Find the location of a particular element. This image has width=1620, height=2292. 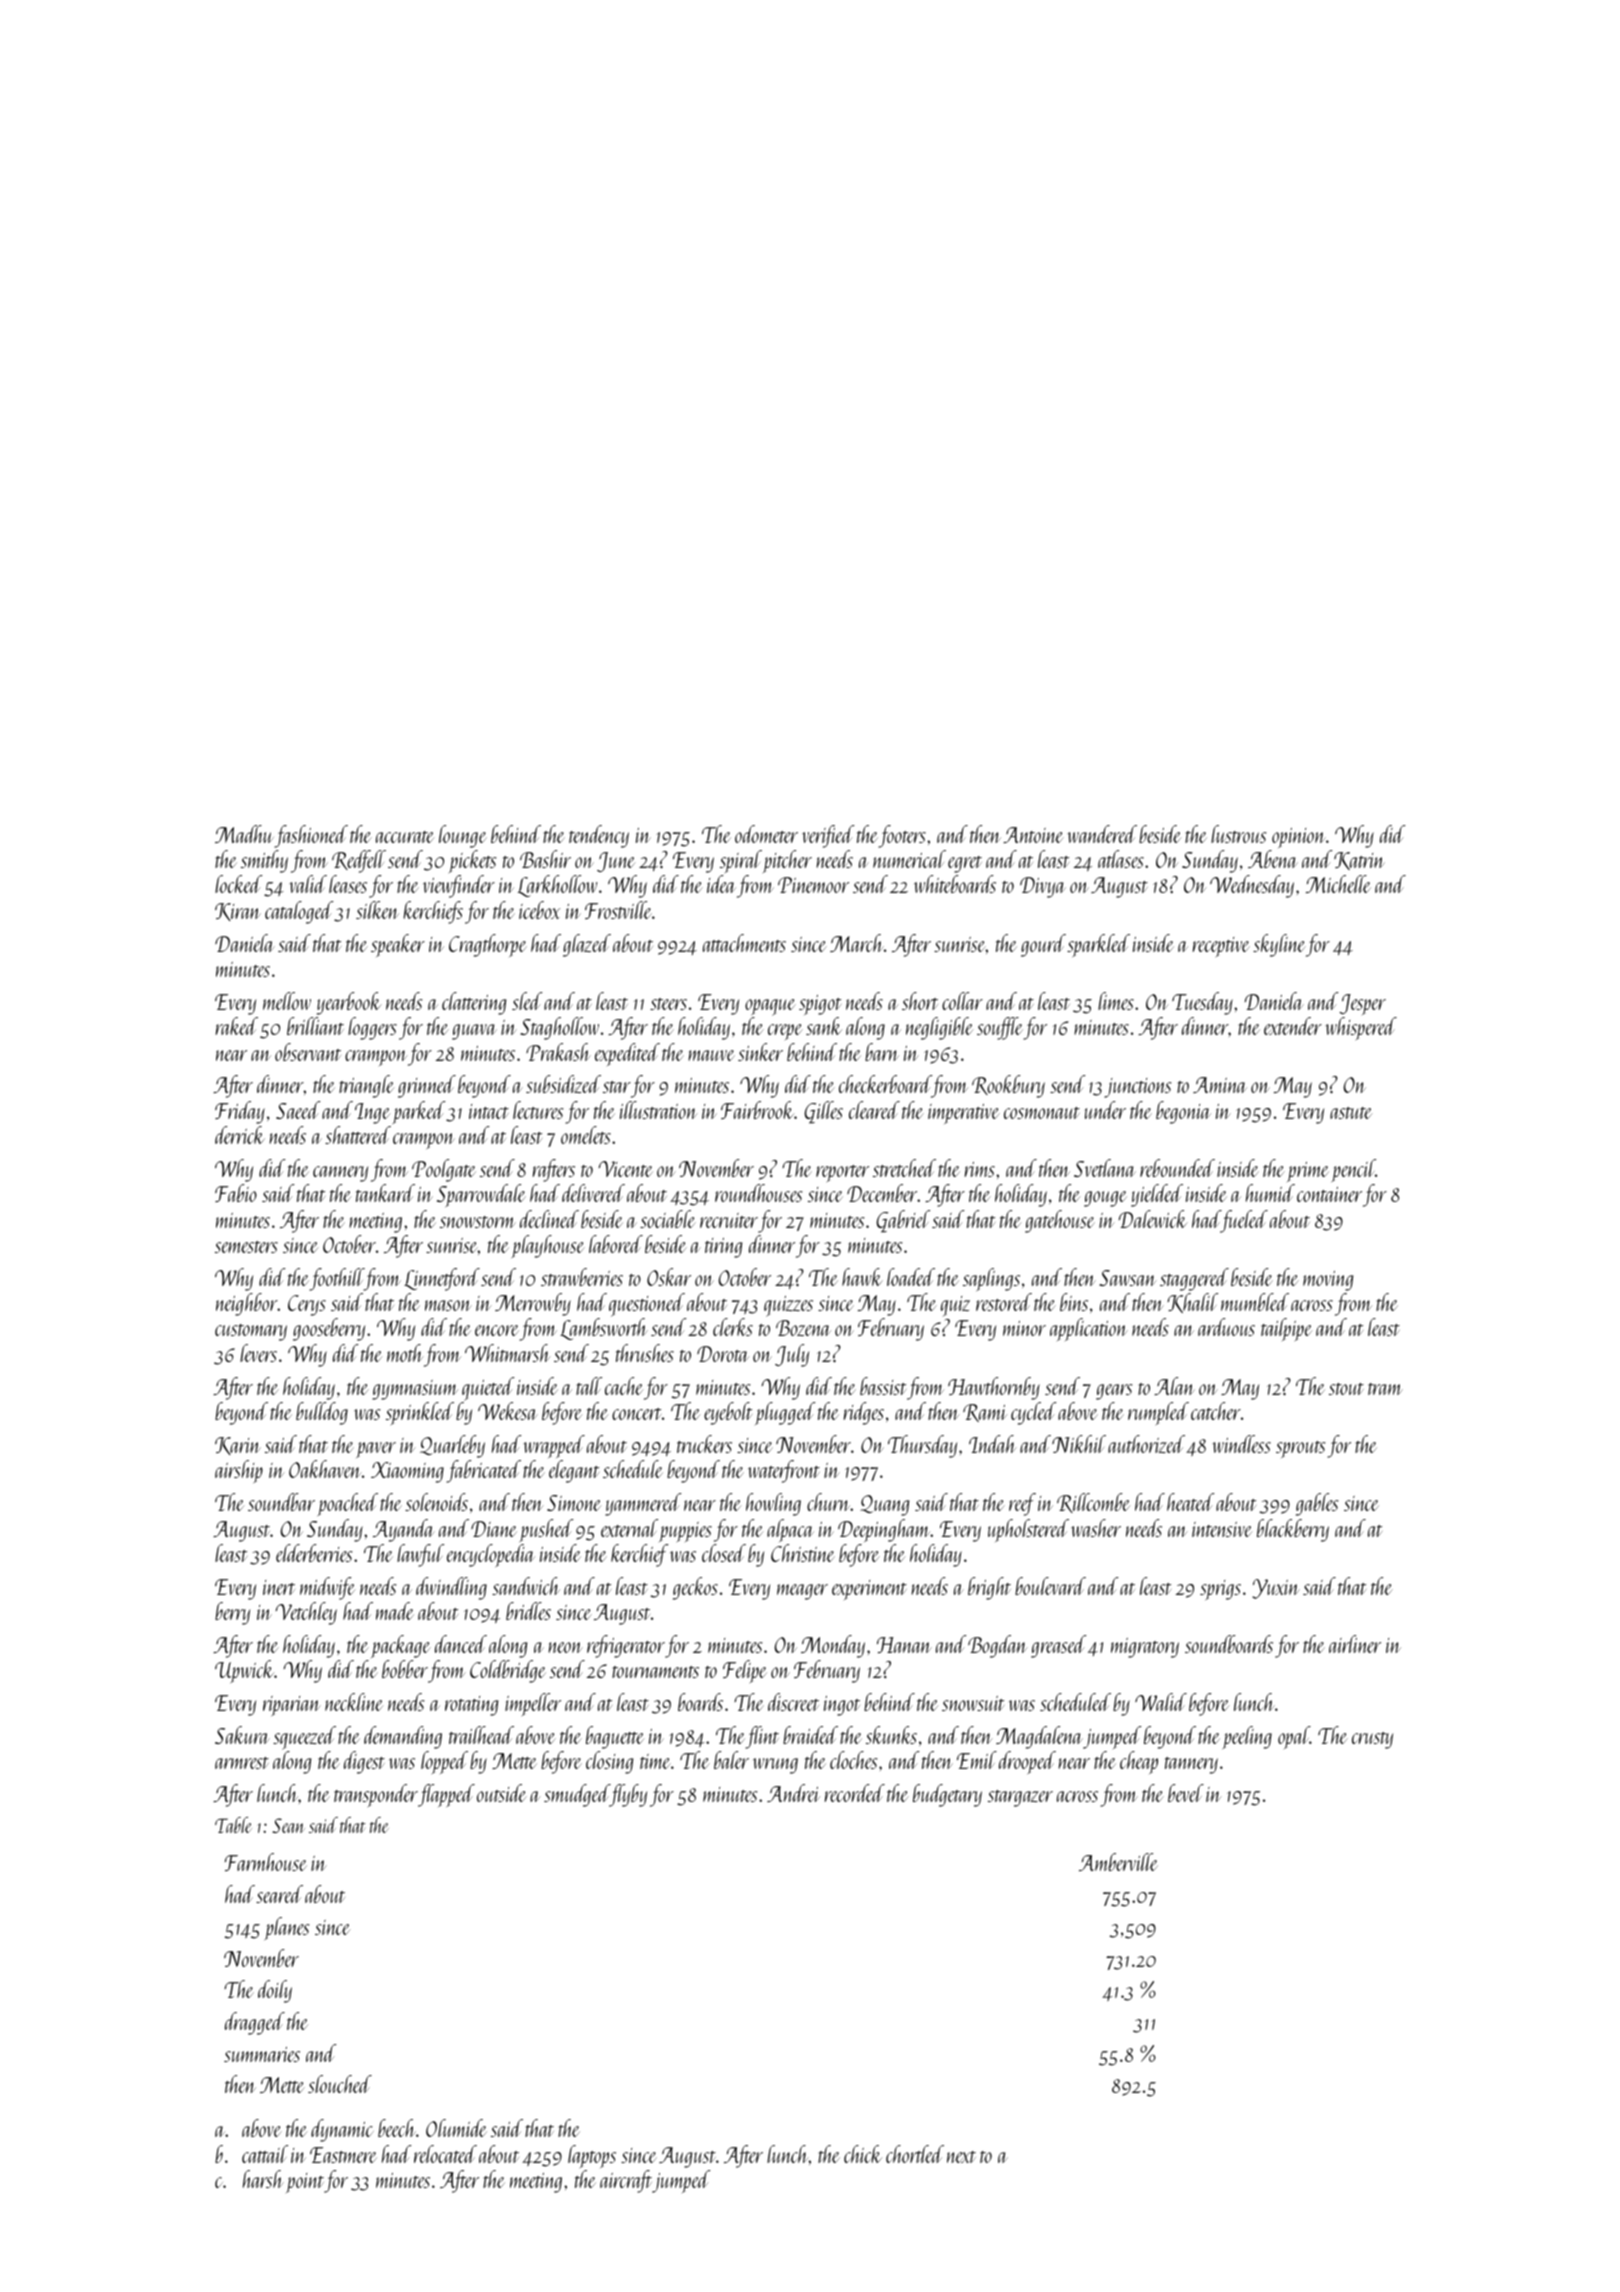

budgetary is located at coordinates (947, 1795).
